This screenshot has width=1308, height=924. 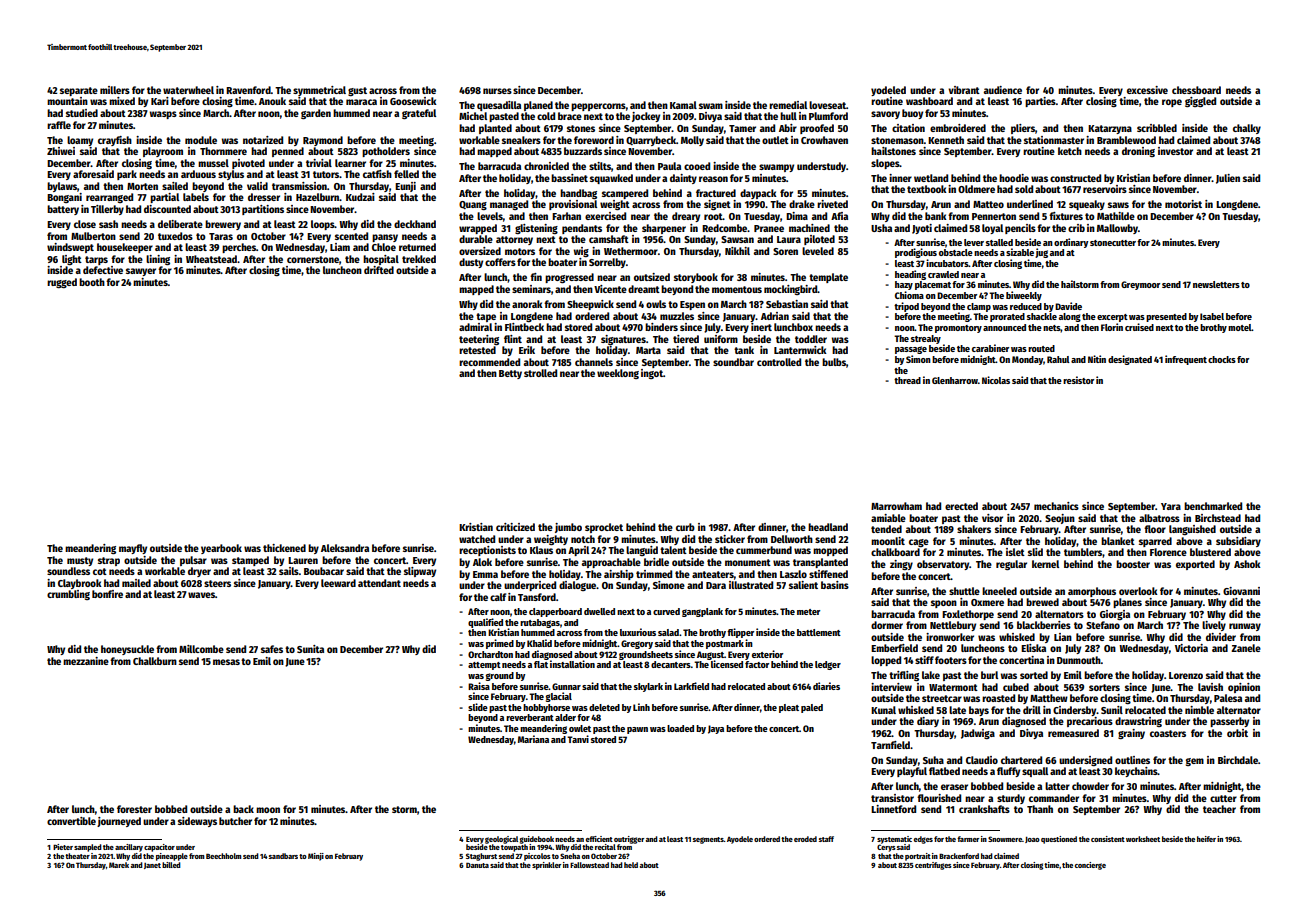 I want to click on waves, so click(x=201, y=595).
